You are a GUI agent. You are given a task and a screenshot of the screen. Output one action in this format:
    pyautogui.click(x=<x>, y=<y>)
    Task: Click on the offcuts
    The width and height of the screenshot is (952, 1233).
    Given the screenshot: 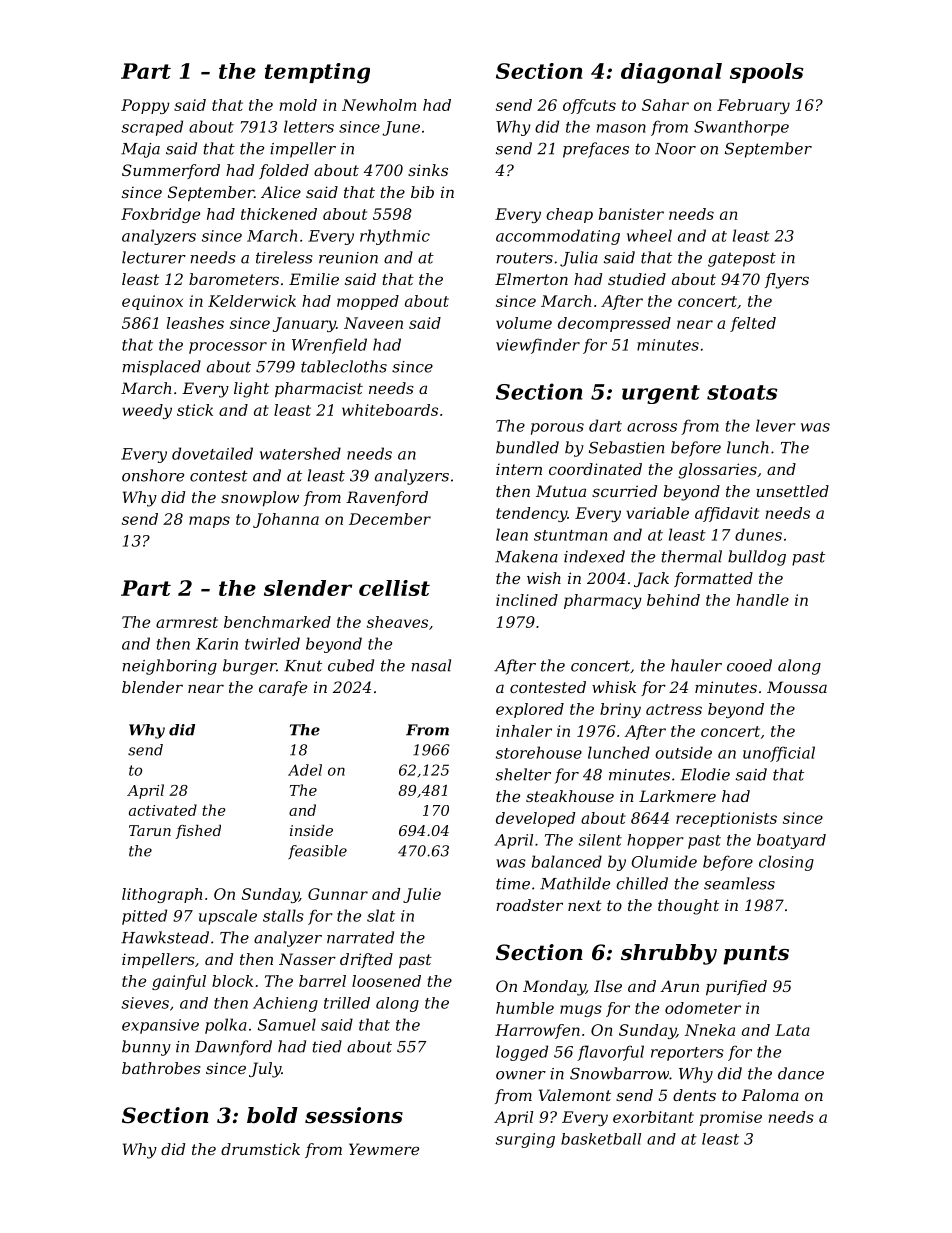 What is the action you would take?
    pyautogui.click(x=589, y=106)
